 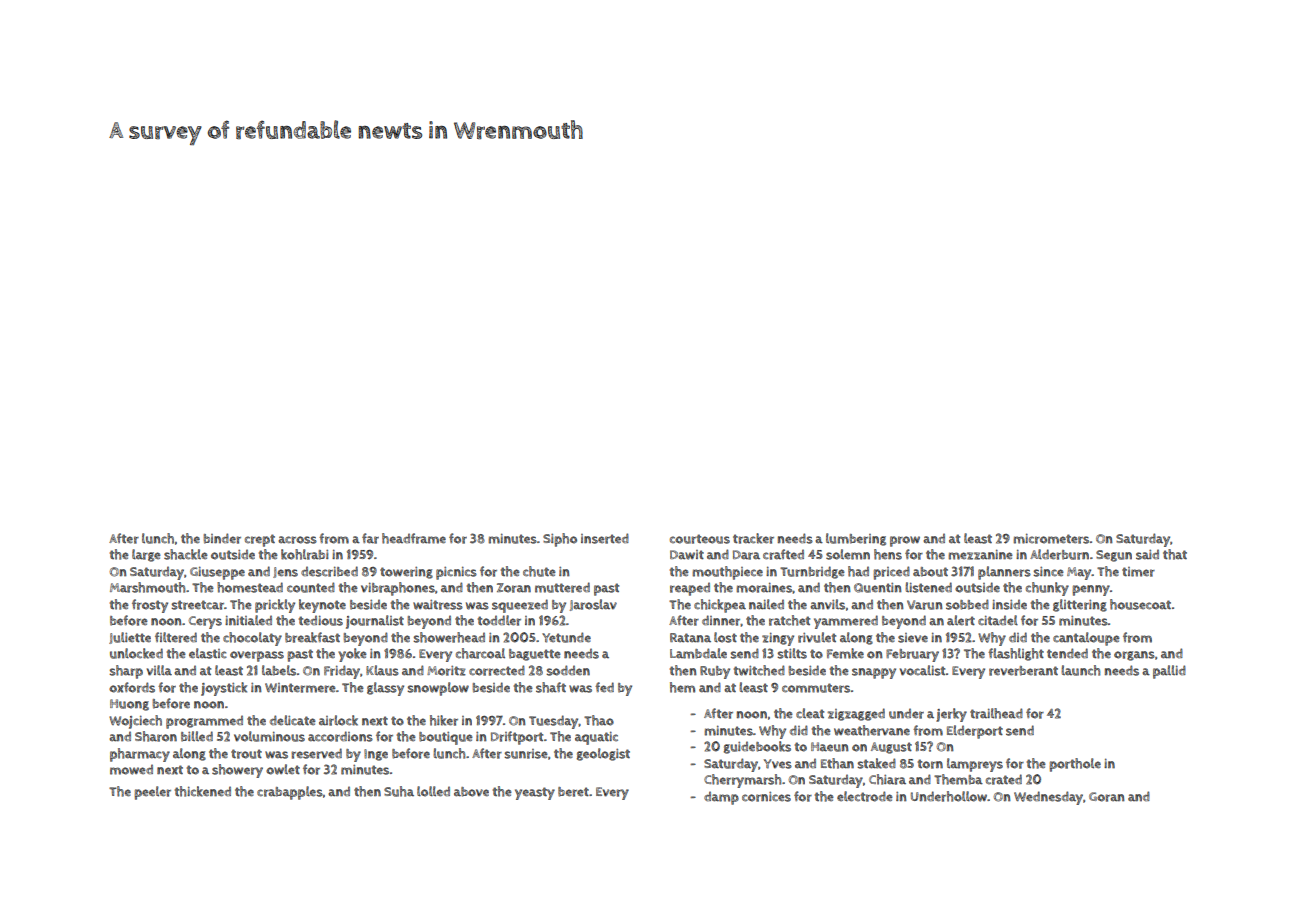 I want to click on Varun, so click(x=925, y=605).
